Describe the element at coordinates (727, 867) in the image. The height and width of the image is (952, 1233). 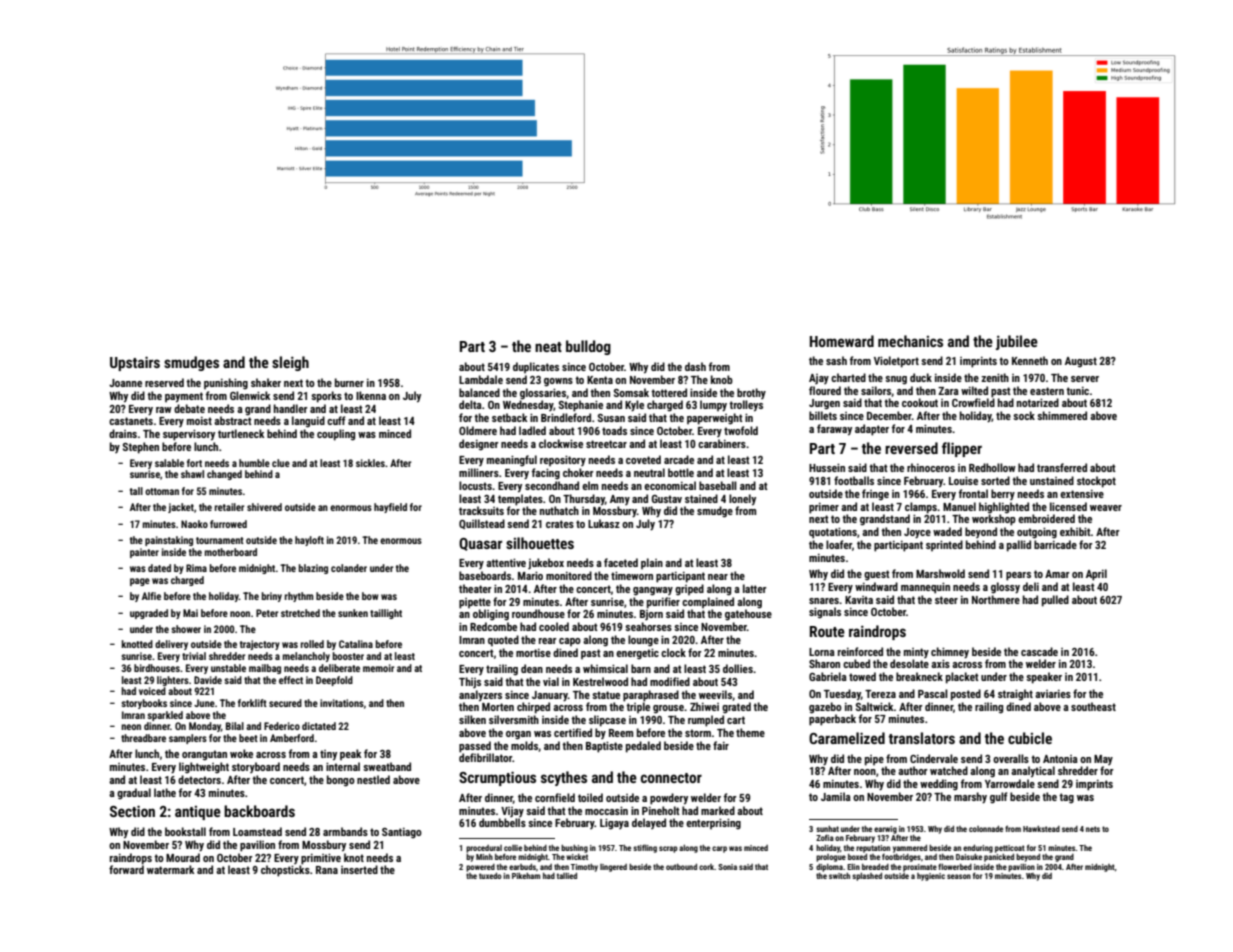
I see `Sonia` at that location.
